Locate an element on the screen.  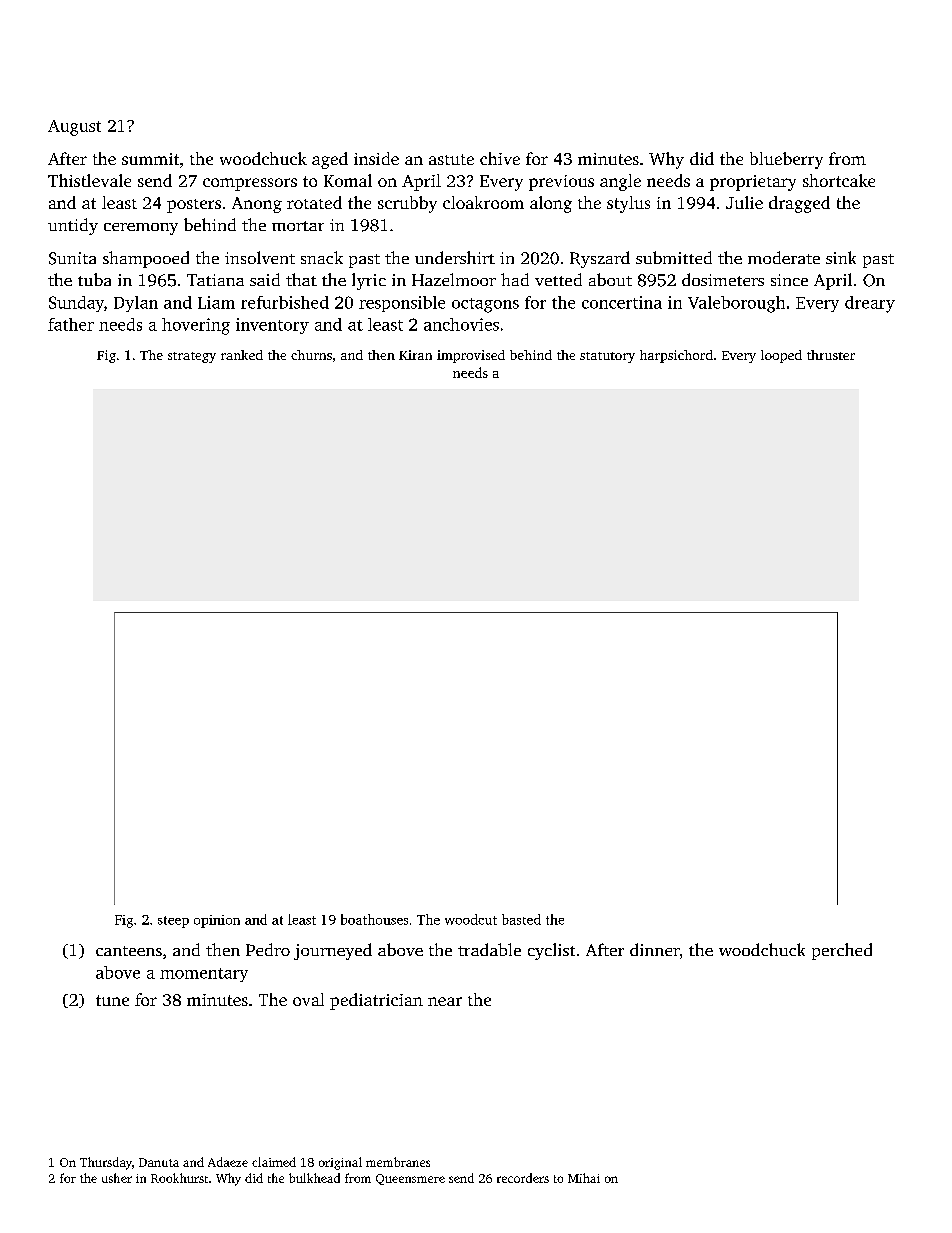
steep is located at coordinates (173, 922).
